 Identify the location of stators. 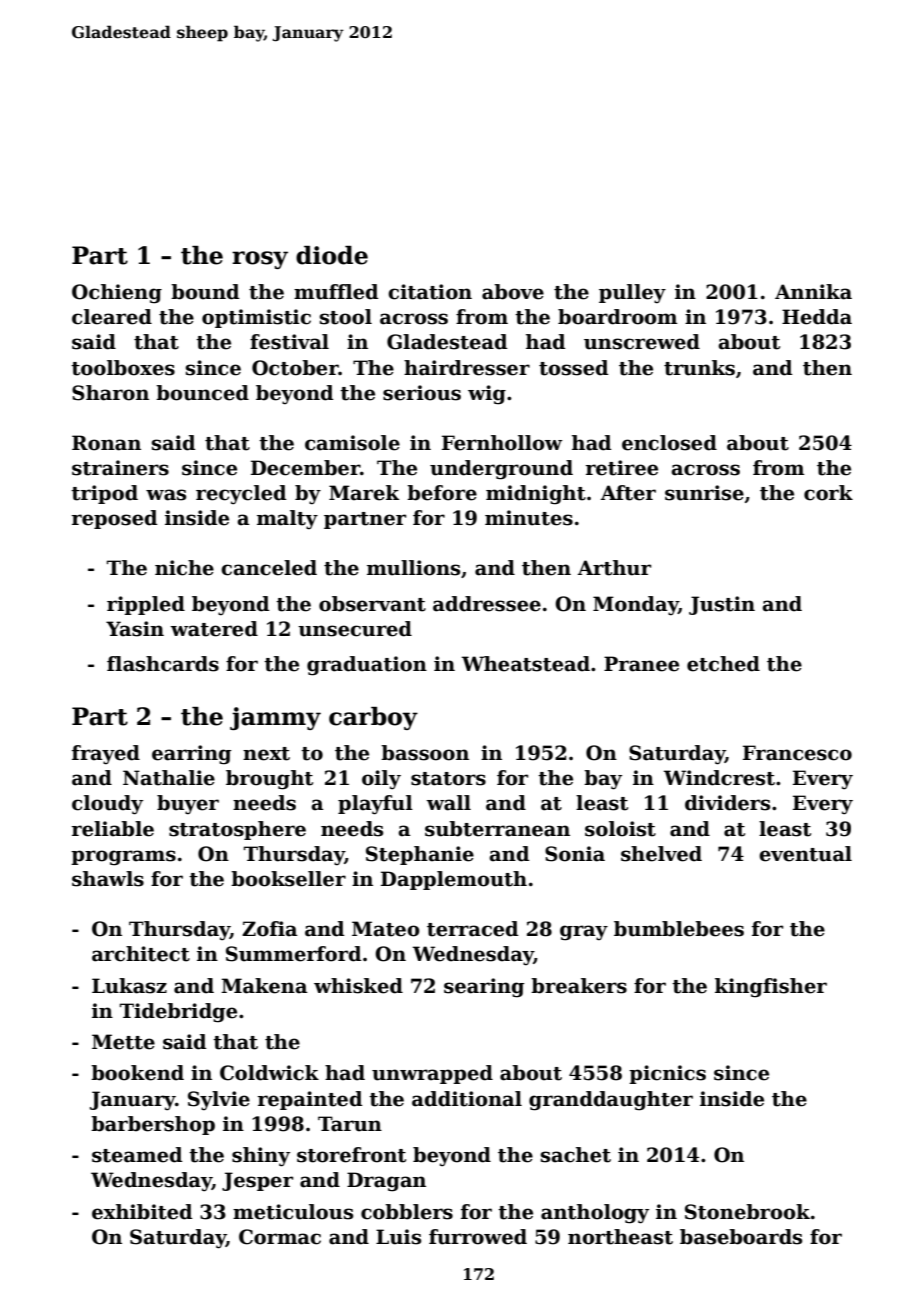
(448, 779).
